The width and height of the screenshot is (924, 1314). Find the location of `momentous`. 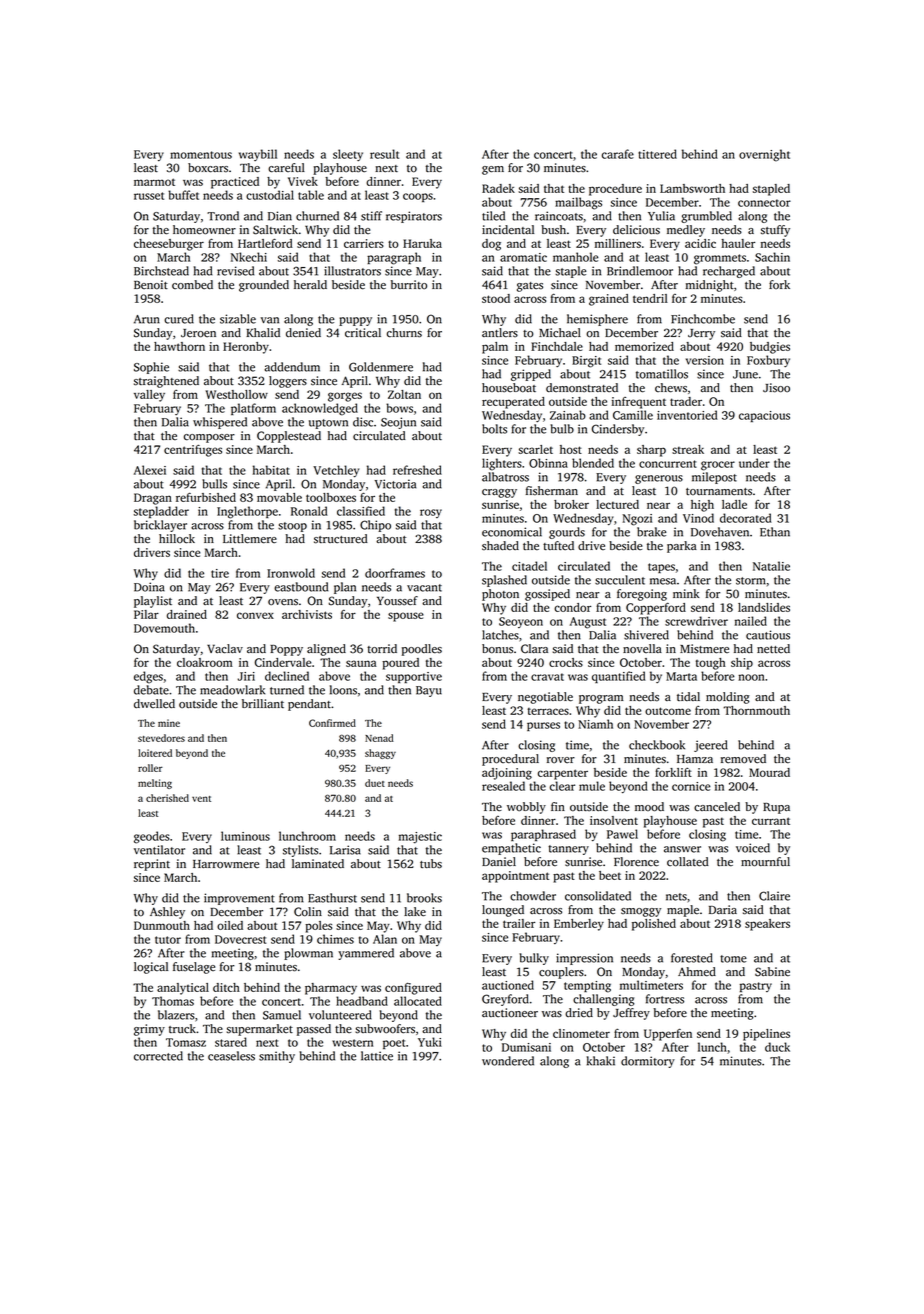

momentous is located at coordinates (201, 155).
